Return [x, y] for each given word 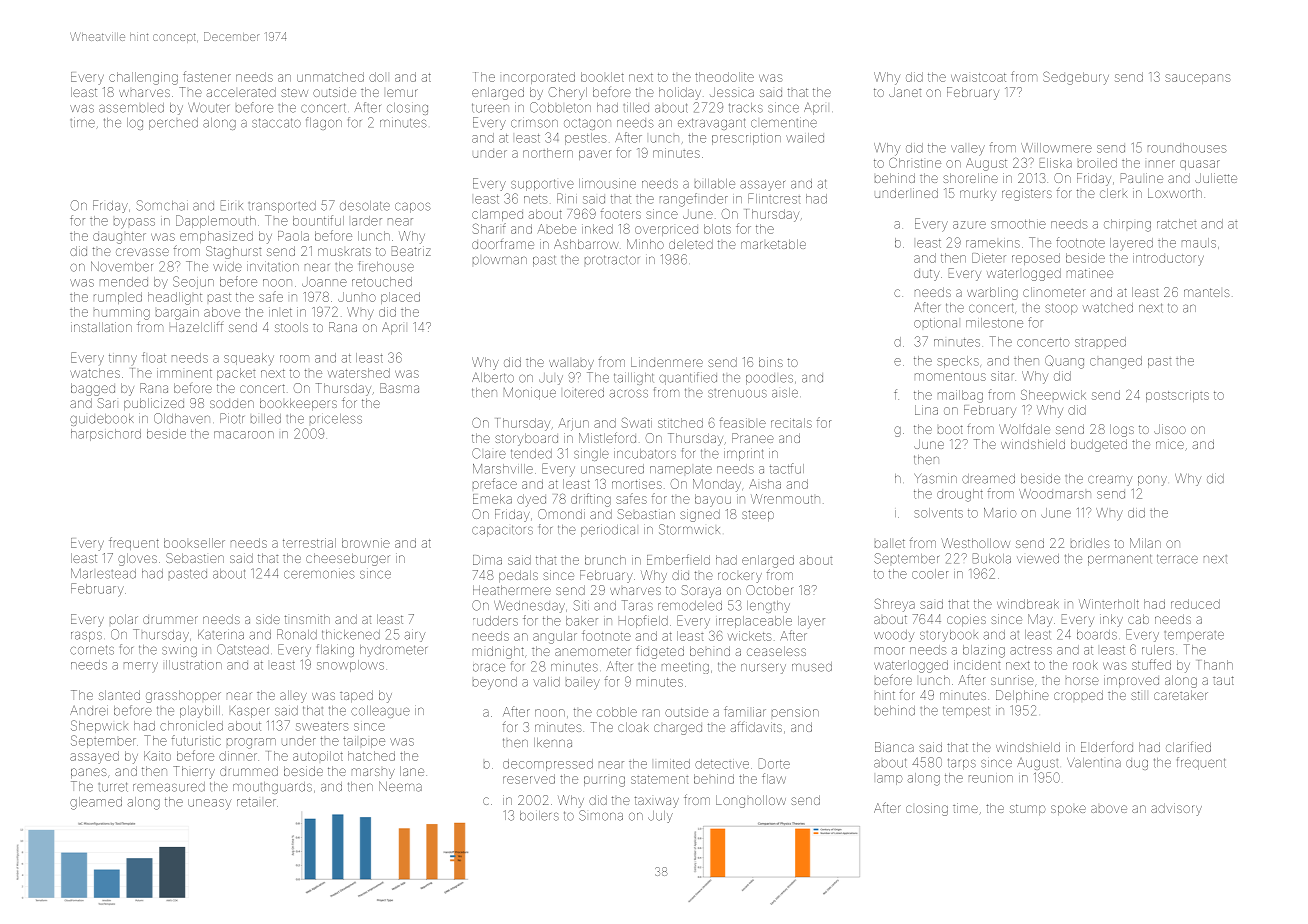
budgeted [1099, 445]
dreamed [988, 479]
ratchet [1176, 224]
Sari [107, 403]
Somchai [162, 205]
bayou [713, 500]
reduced [1195, 604]
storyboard [526, 439]
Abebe [557, 229]
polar [124, 619]
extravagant [712, 124]
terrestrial [309, 543]
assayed [94, 757]
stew [294, 92]
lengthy [768, 607]
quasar [1200, 165]
